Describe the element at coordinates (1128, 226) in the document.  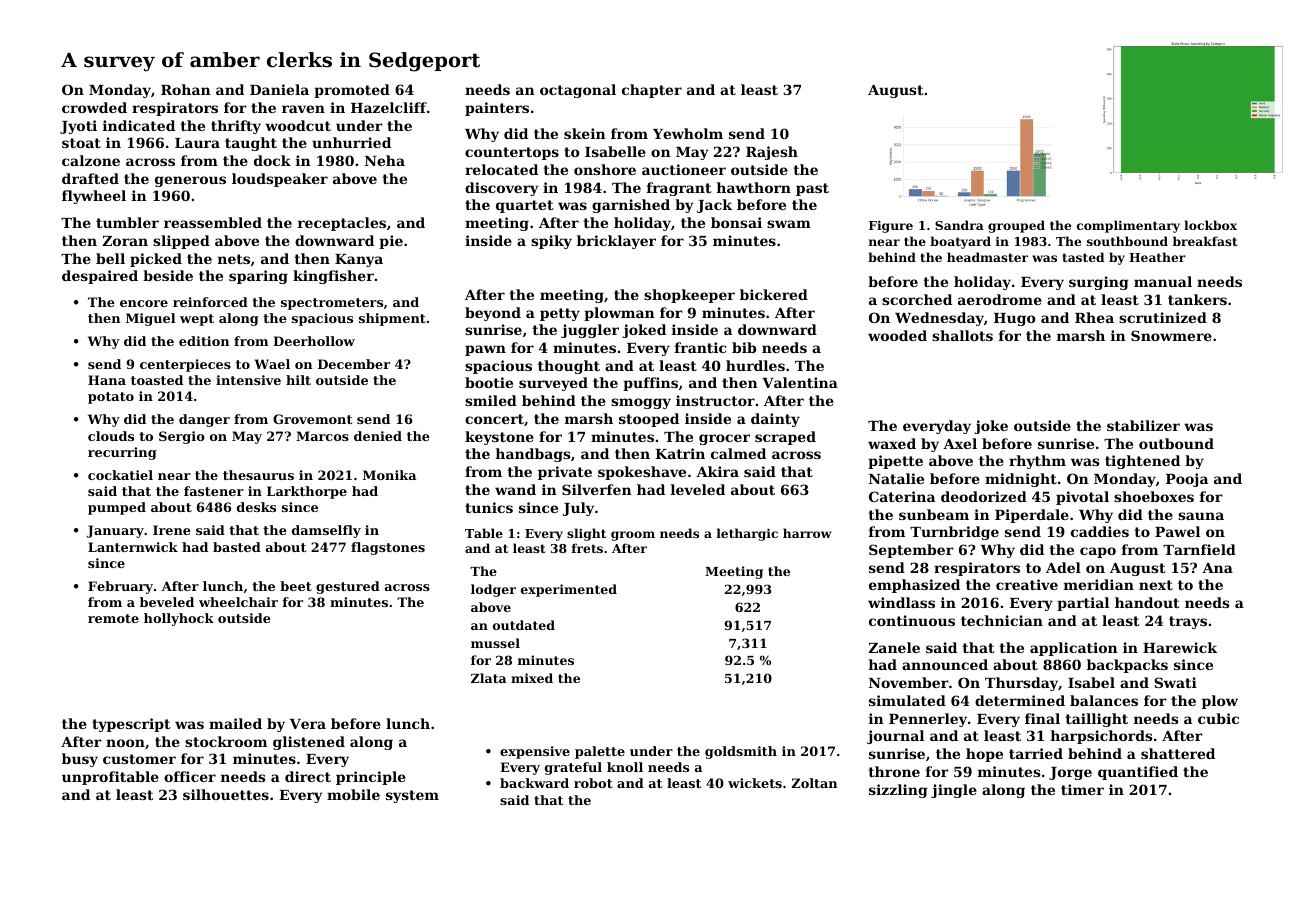
I see `complimentary` at that location.
